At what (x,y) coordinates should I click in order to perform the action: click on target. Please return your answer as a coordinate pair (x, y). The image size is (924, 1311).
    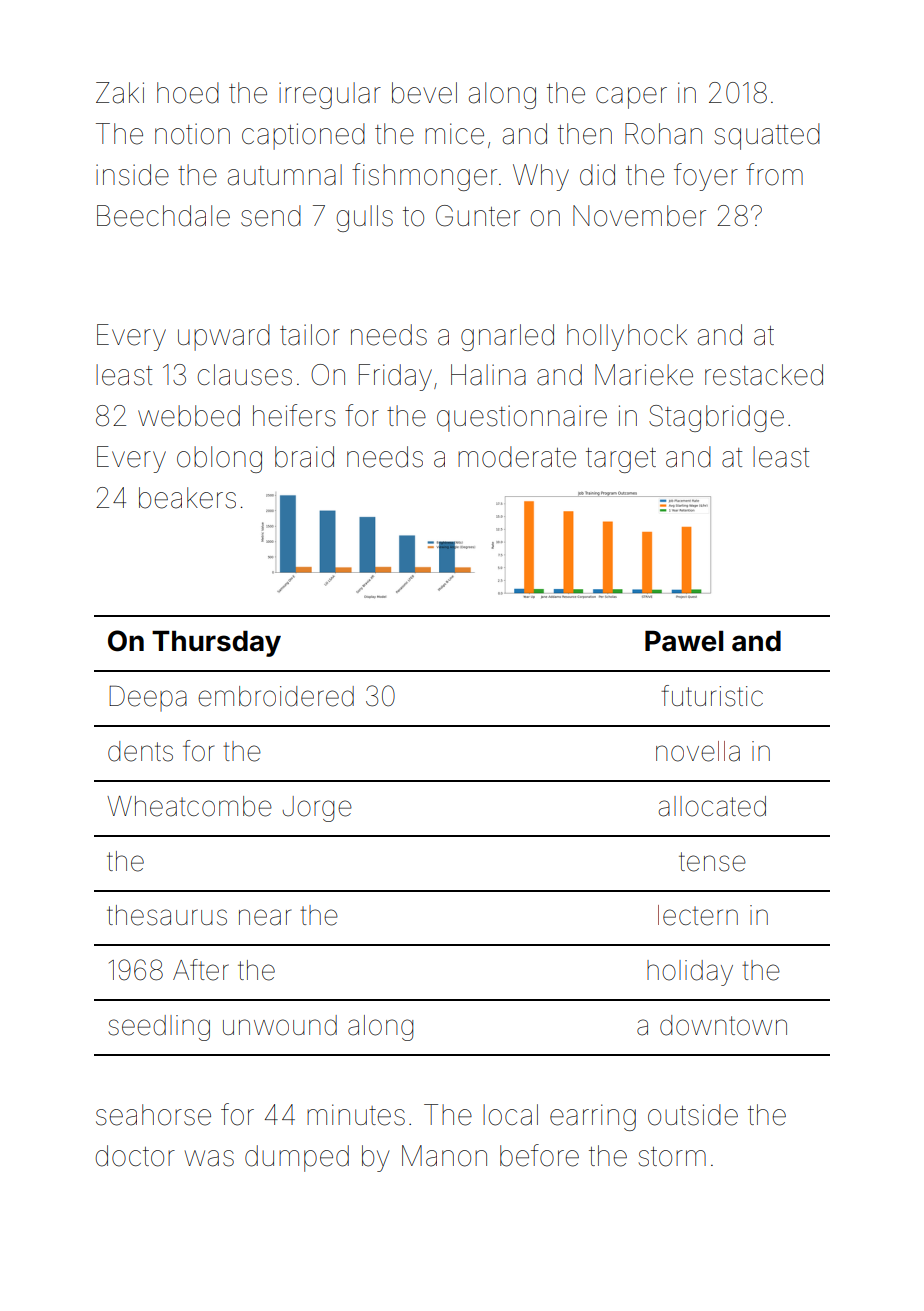
    Looking at the image, I should click on (621, 460).
